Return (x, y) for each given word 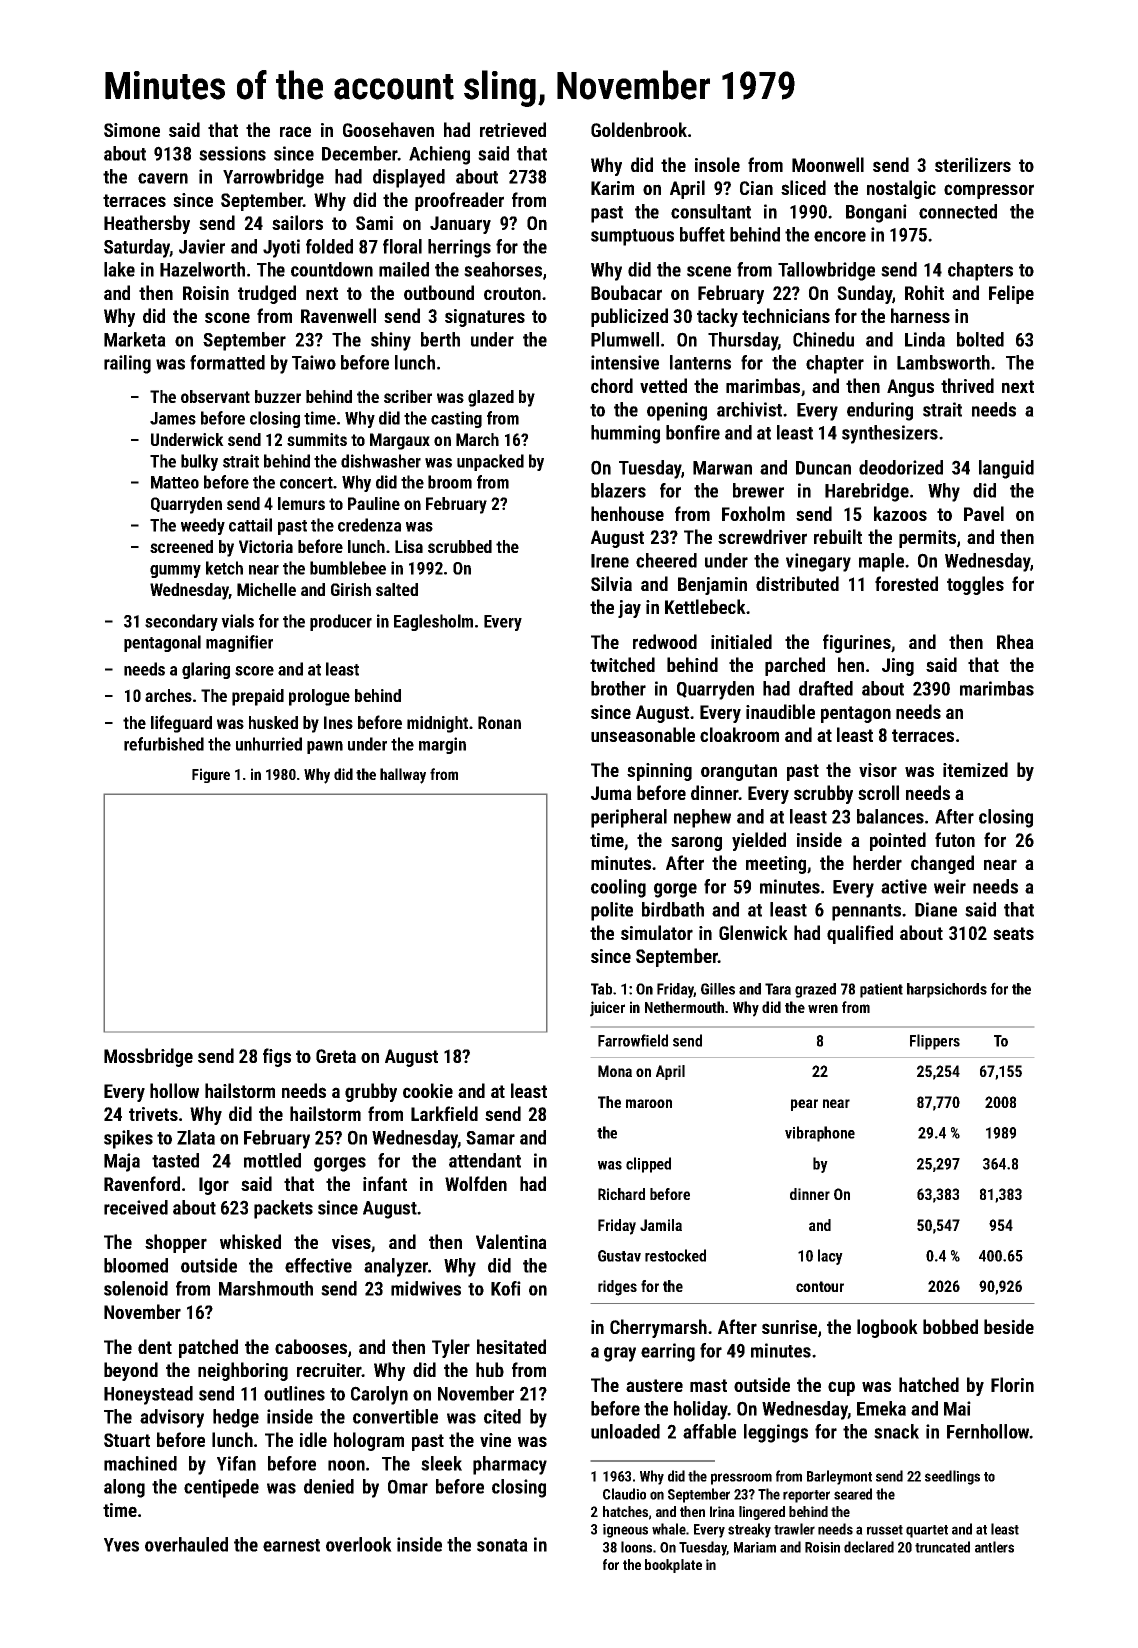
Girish (351, 589)
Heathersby (147, 224)
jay (629, 609)
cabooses (311, 1346)
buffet (702, 234)
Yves (121, 1545)
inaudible (780, 711)
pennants (866, 912)
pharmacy (510, 1465)
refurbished (164, 744)
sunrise (789, 1327)
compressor (989, 191)
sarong (696, 843)
